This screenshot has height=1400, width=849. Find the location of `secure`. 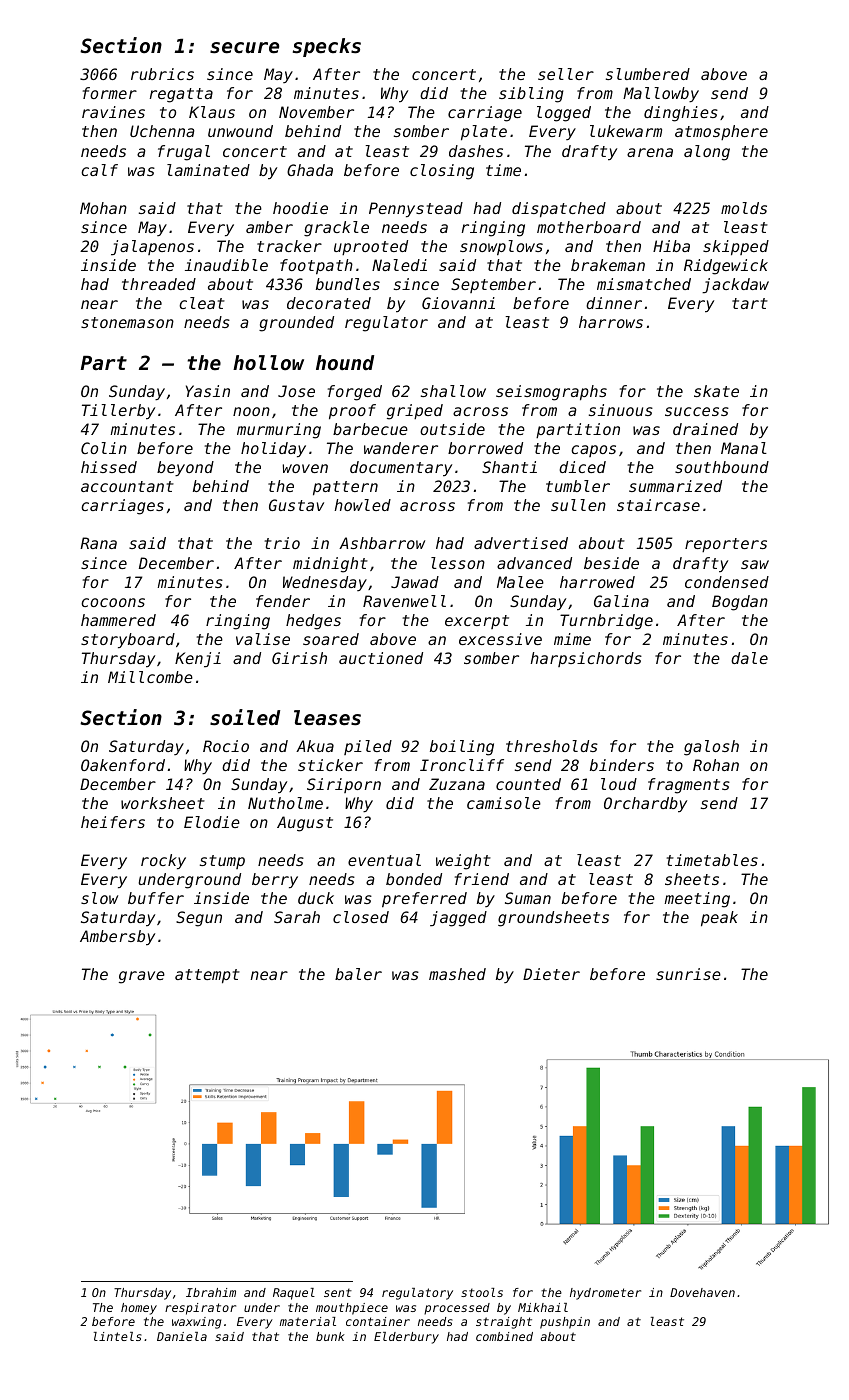

secure is located at coordinates (244, 48).
